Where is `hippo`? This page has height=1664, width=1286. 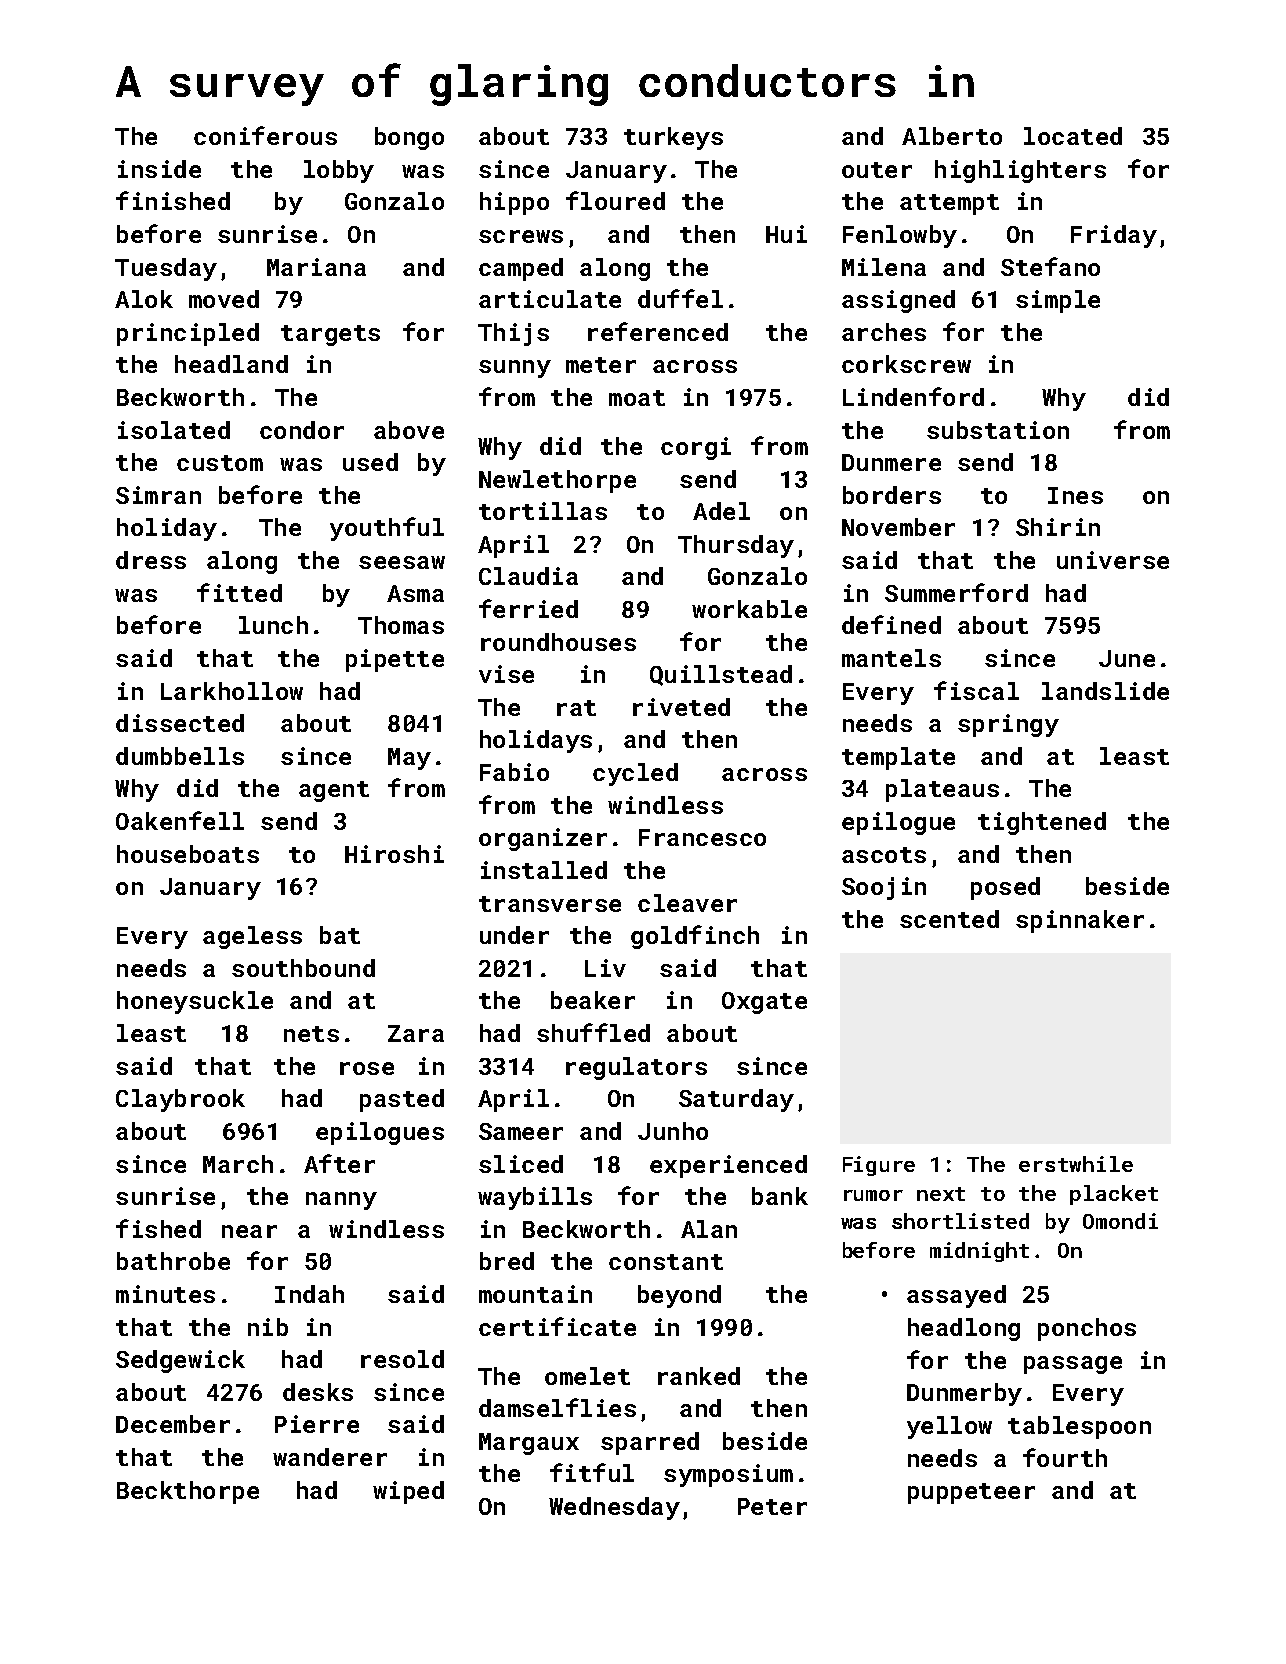 hippo is located at coordinates (514, 203).
